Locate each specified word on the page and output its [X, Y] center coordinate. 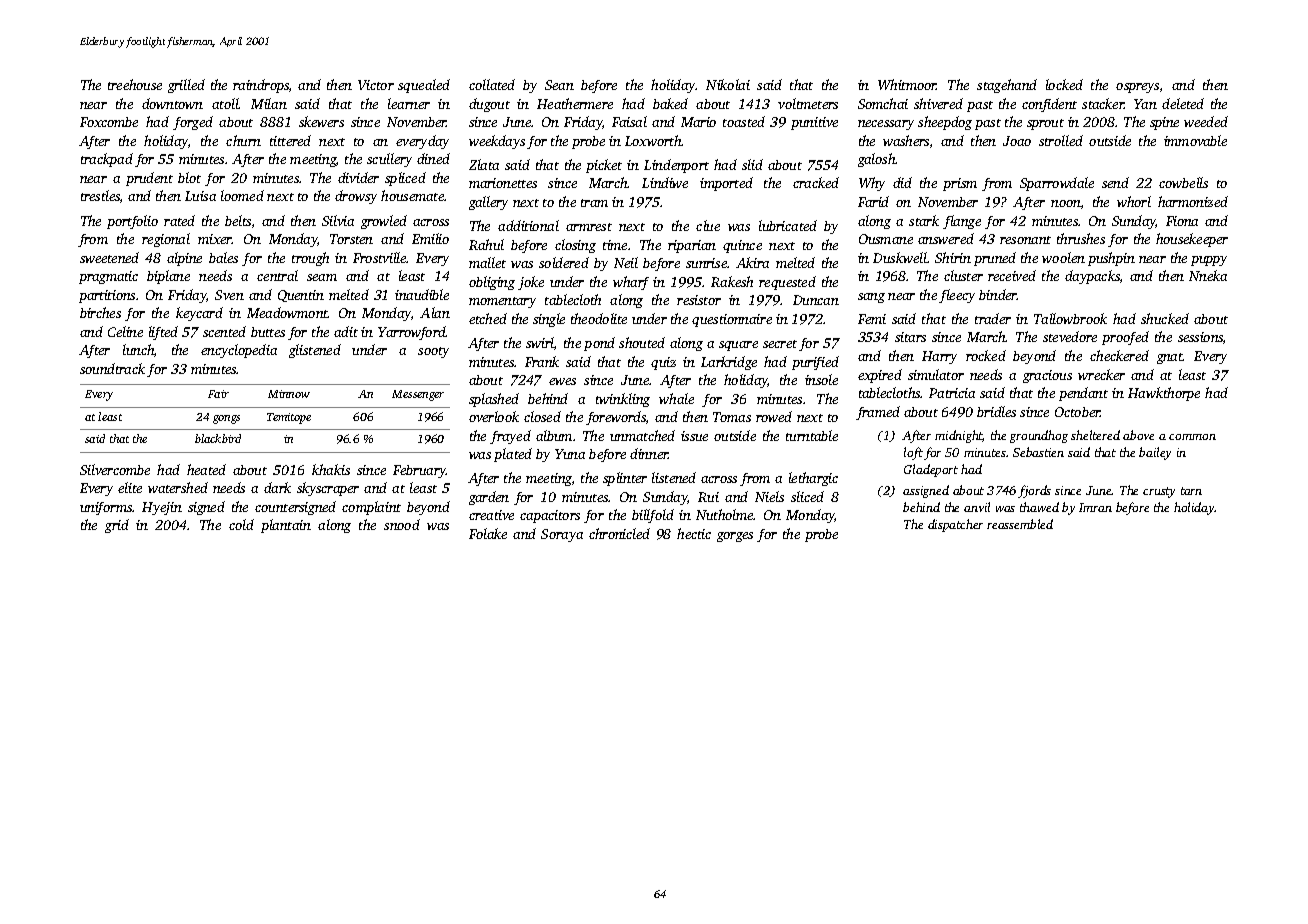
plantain [286, 526]
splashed [494, 400]
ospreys [1137, 88]
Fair [218, 394]
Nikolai [728, 84]
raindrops [261, 86]
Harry [939, 357]
